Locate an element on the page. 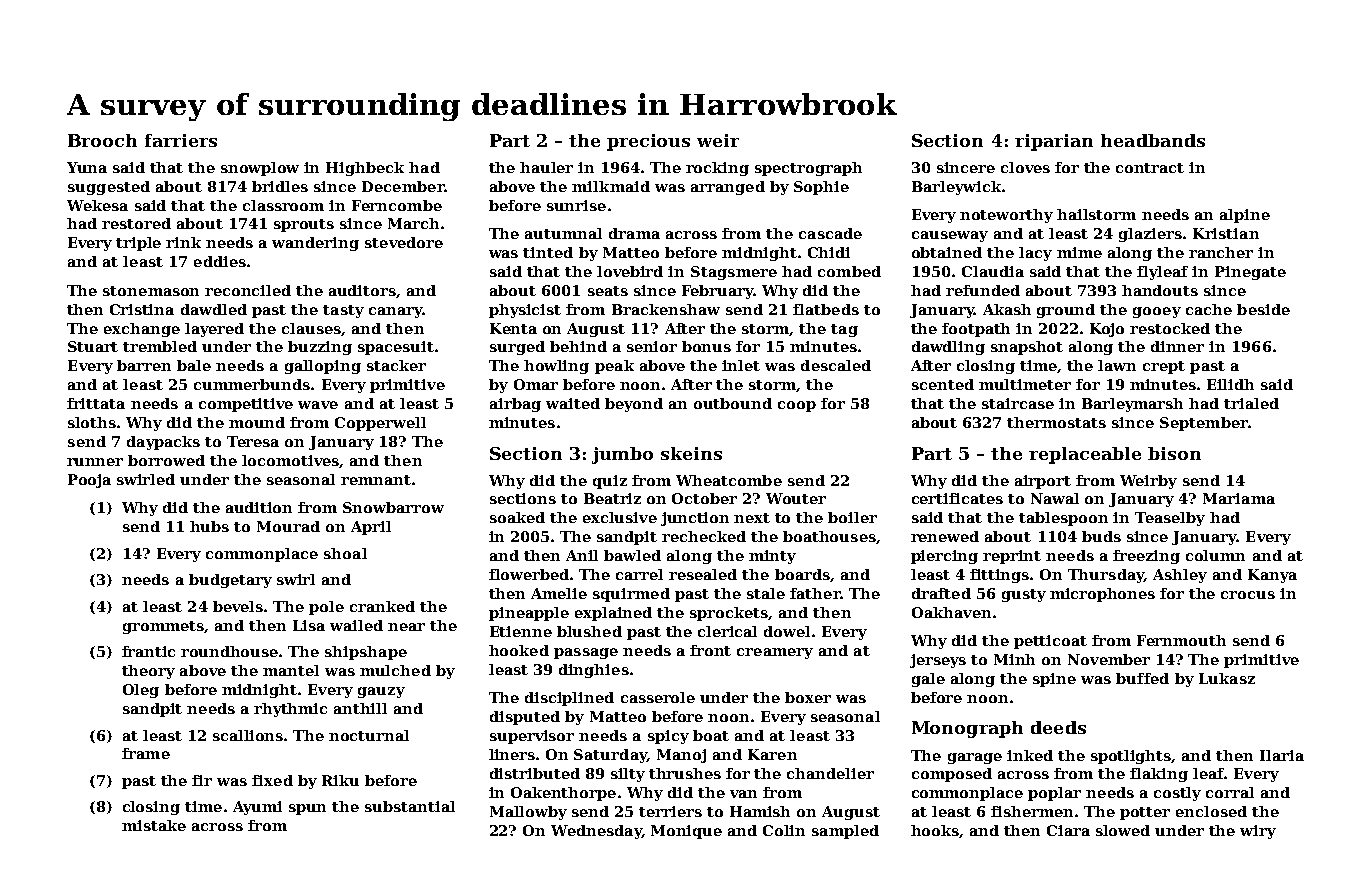  substantial is located at coordinates (410, 806).
